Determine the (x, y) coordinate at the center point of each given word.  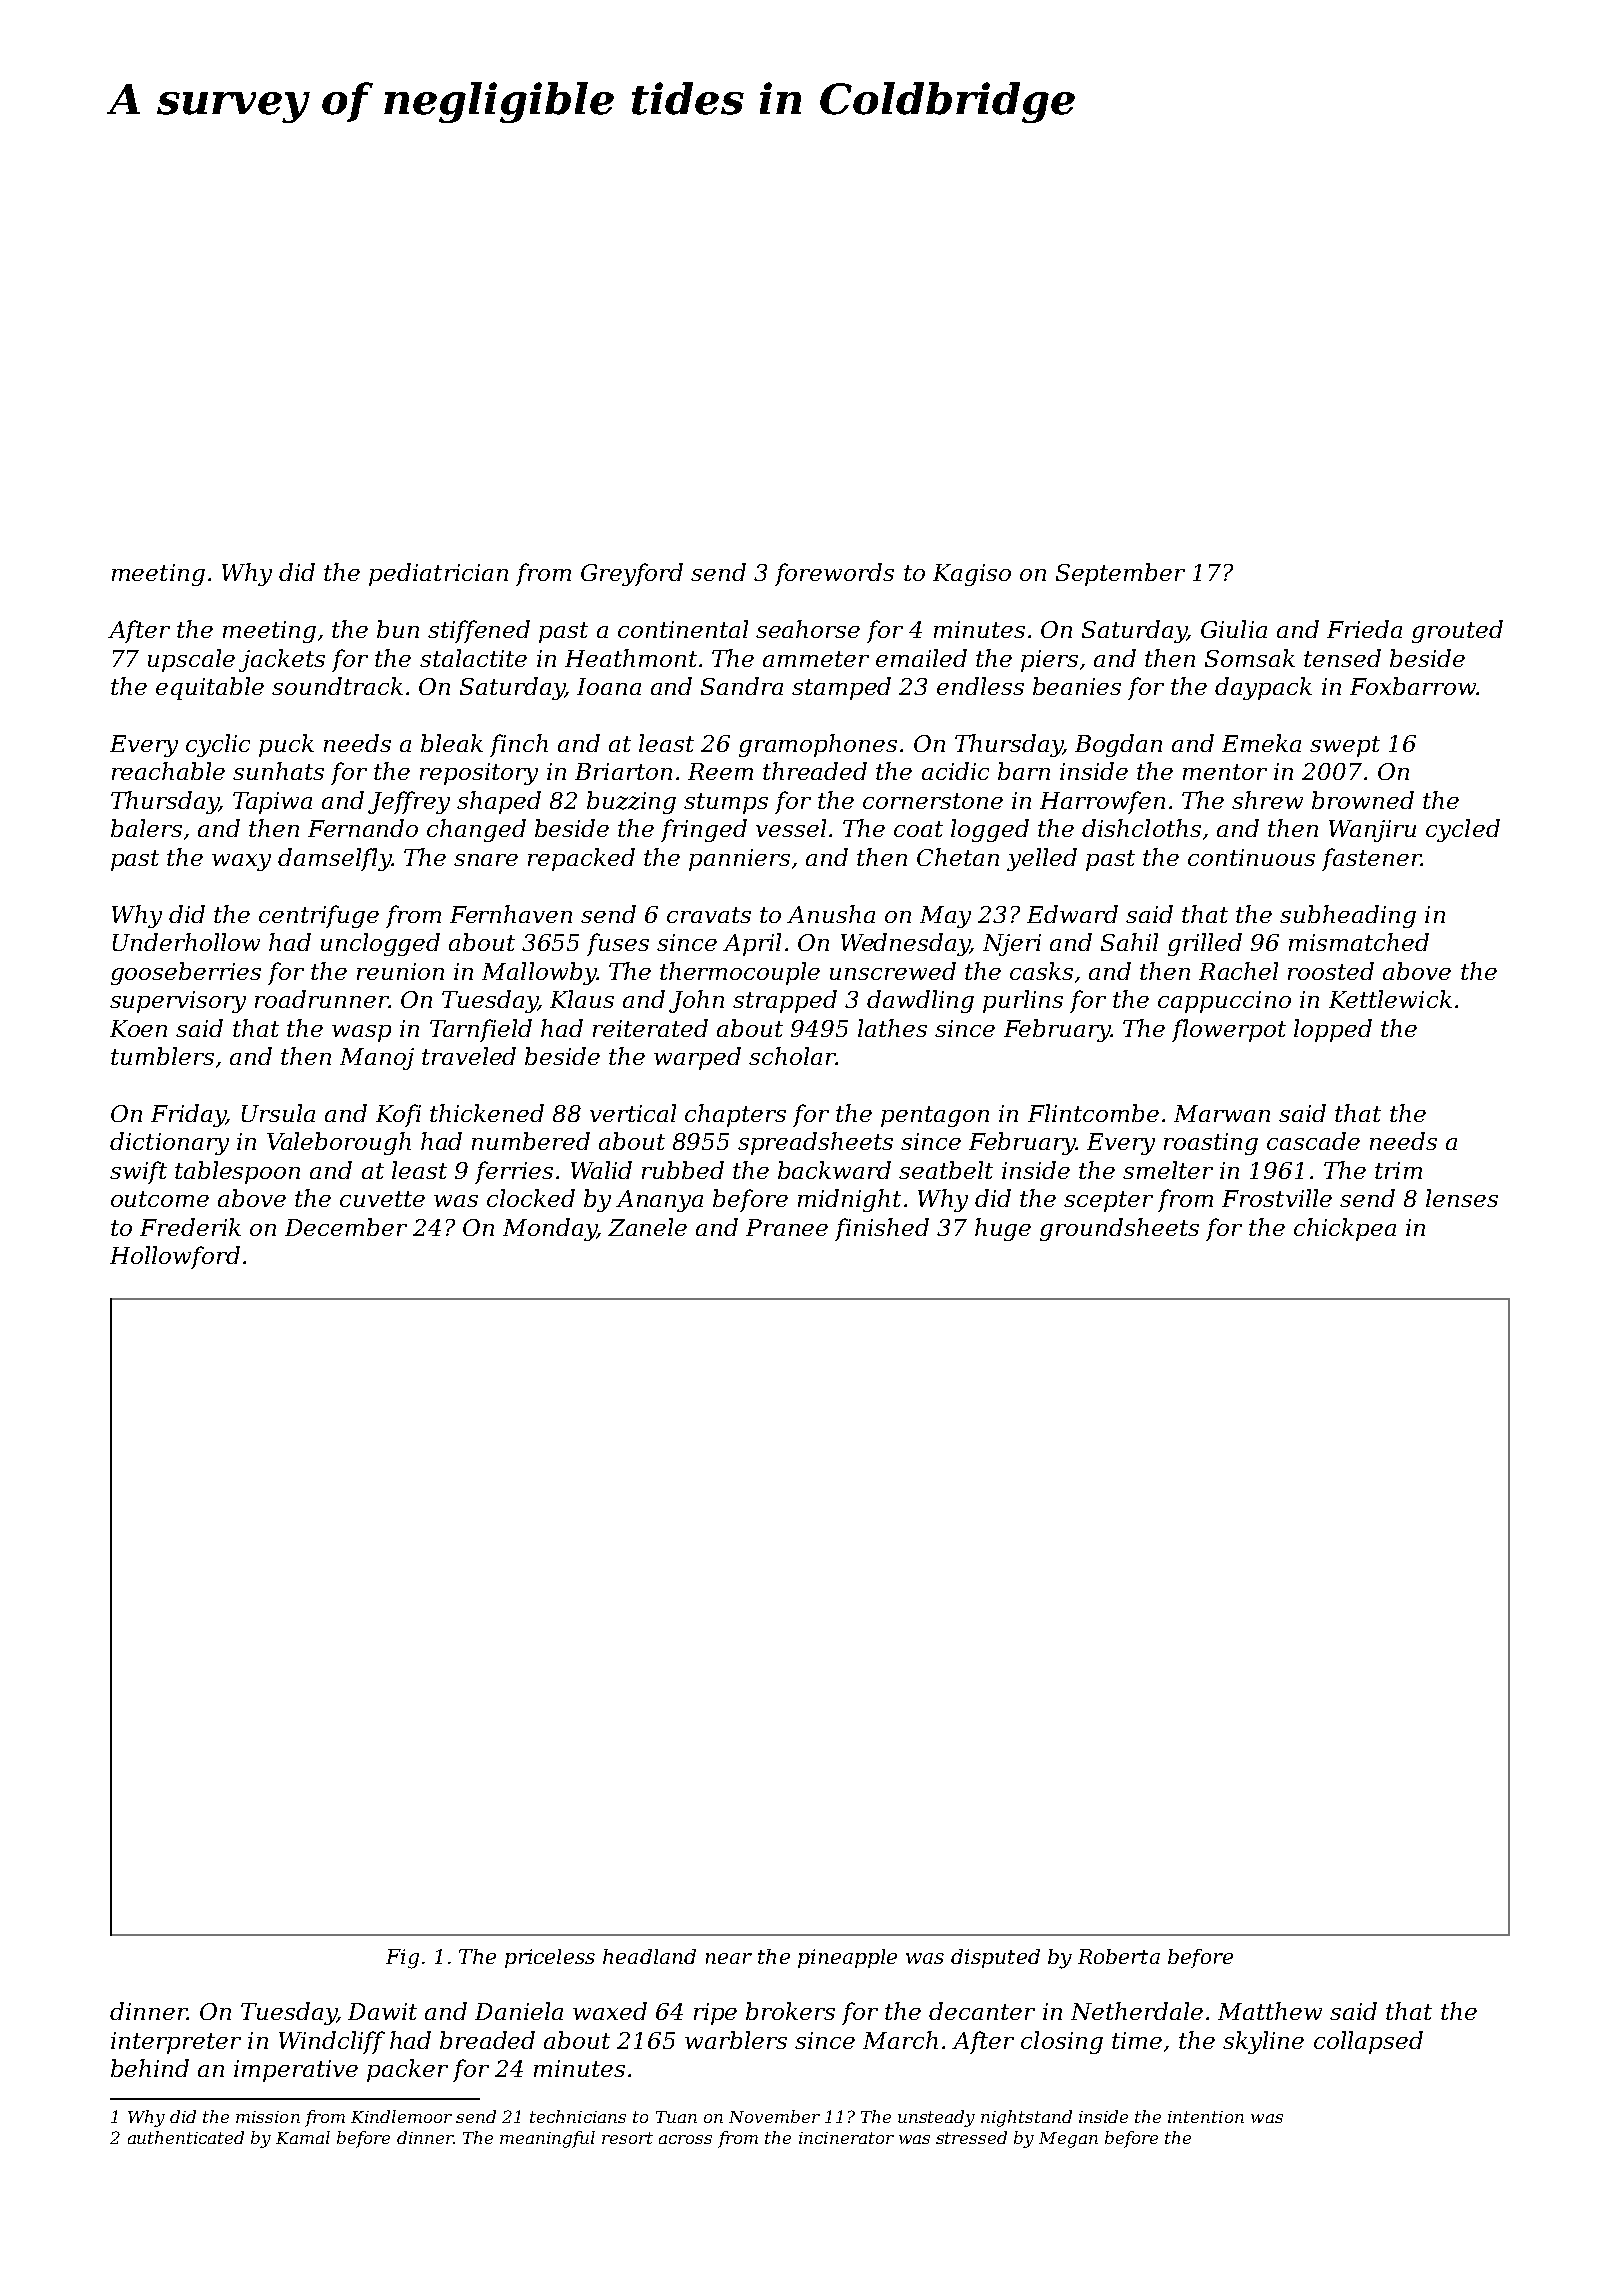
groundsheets (1119, 1229)
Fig (402, 1959)
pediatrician (438, 574)
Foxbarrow (1413, 686)
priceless (550, 1958)
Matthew (1270, 2011)
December (346, 1227)
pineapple (847, 1958)
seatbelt (946, 1170)
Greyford (632, 574)
